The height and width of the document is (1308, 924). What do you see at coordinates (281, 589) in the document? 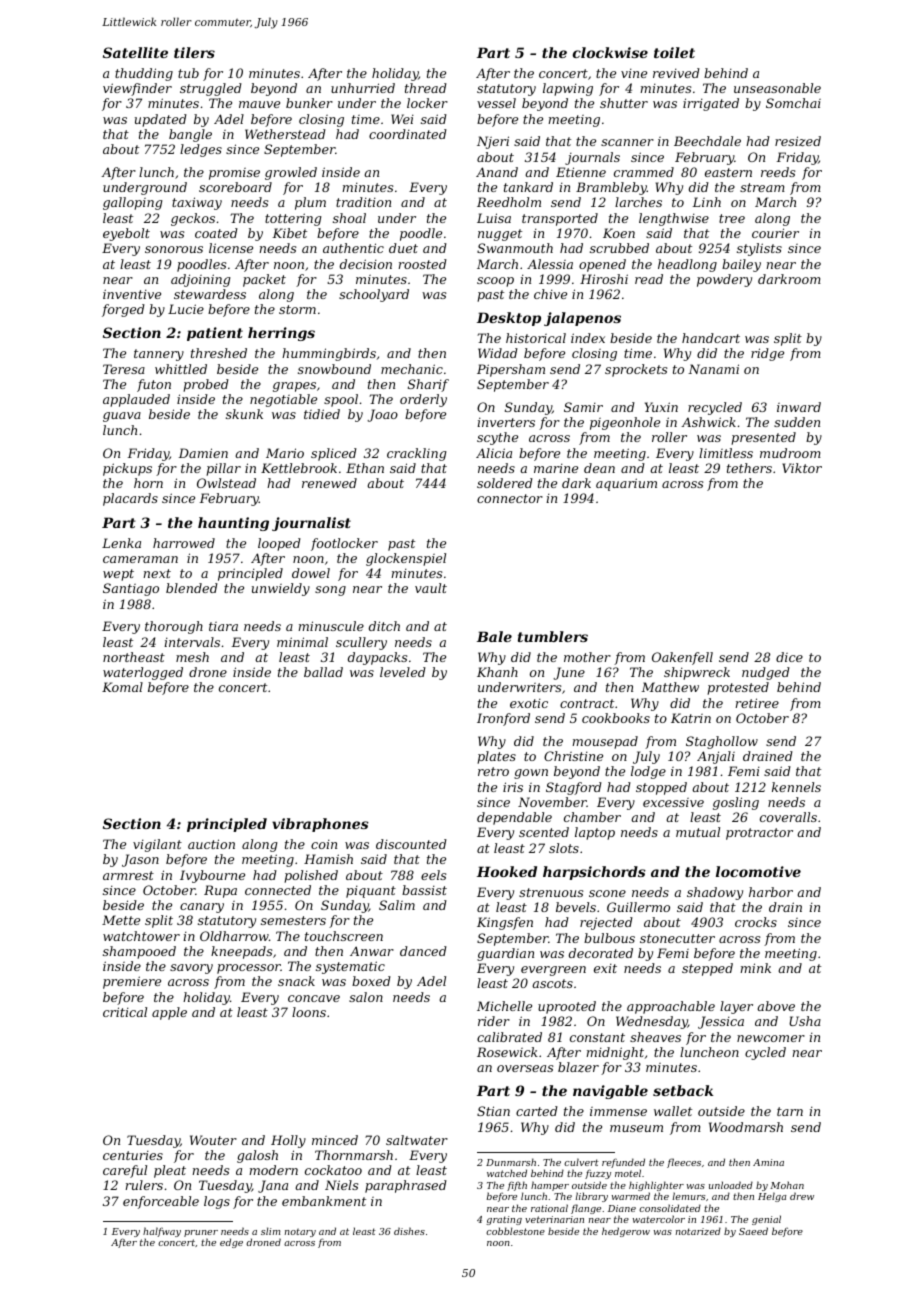
I see `unwieldy` at bounding box center [281, 589].
